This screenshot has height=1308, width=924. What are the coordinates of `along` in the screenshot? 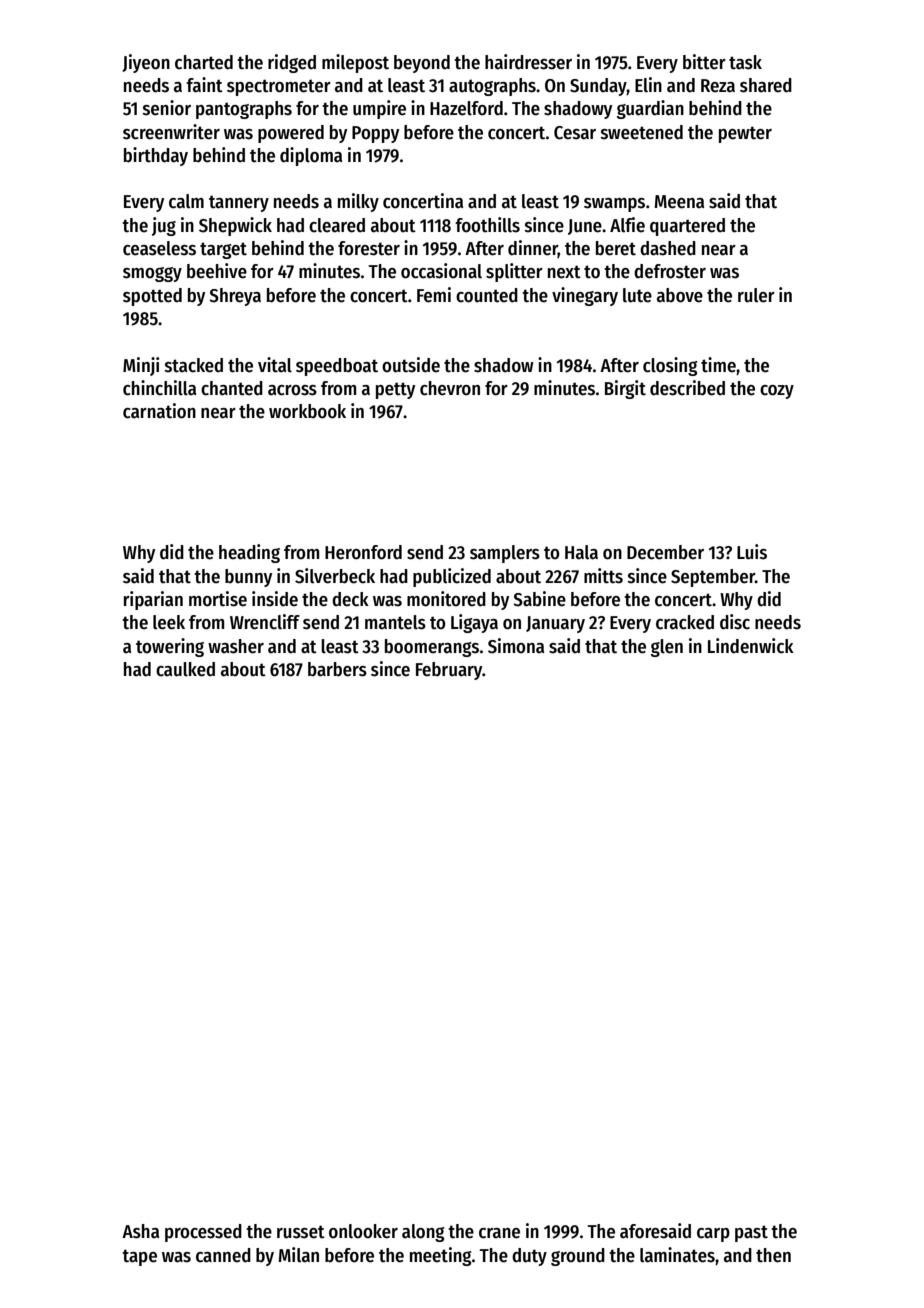 It's located at (423, 1233).
